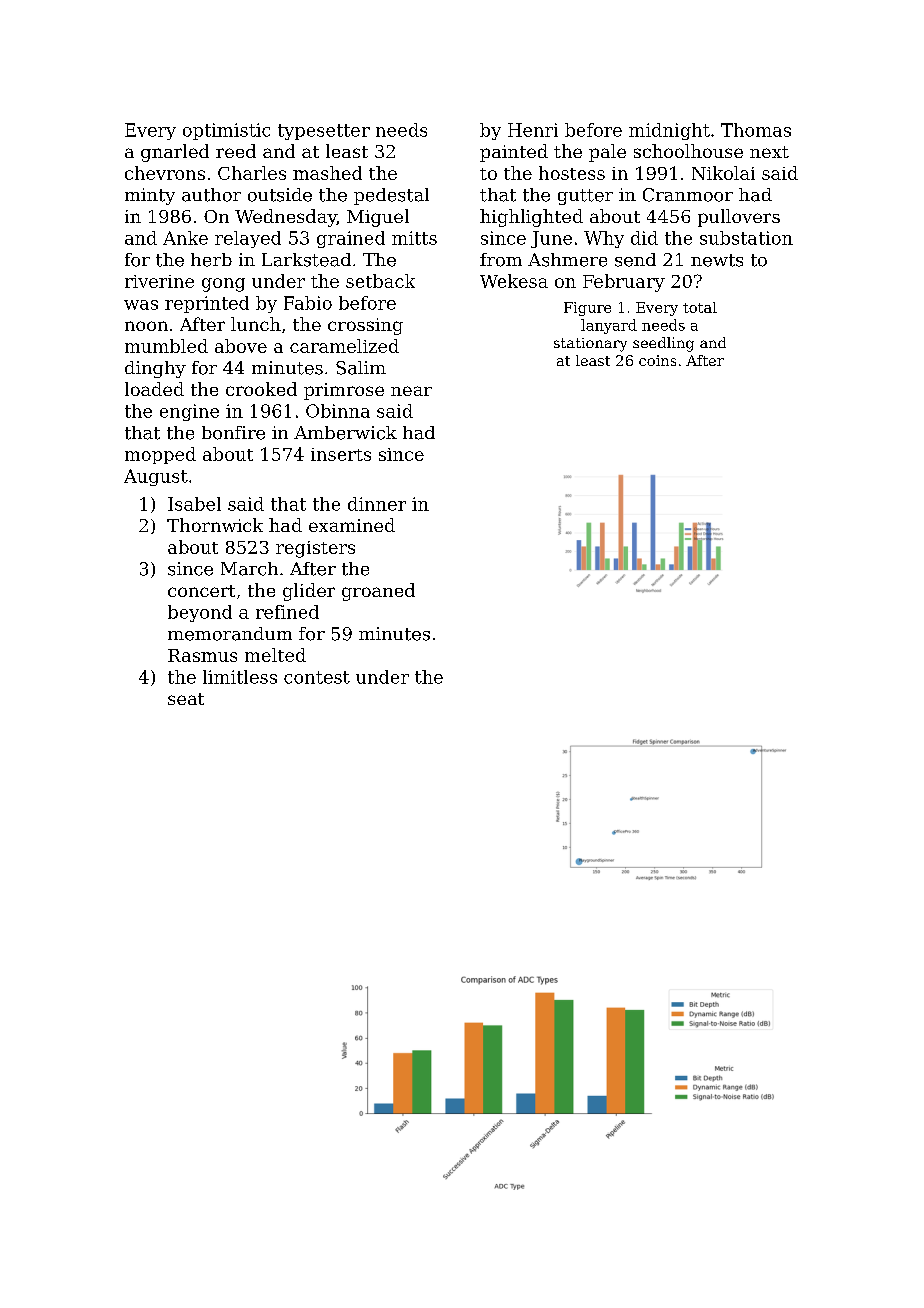 The width and height of the document is (924, 1308). What do you see at coordinates (226, 131) in the document?
I see `optimistic` at bounding box center [226, 131].
